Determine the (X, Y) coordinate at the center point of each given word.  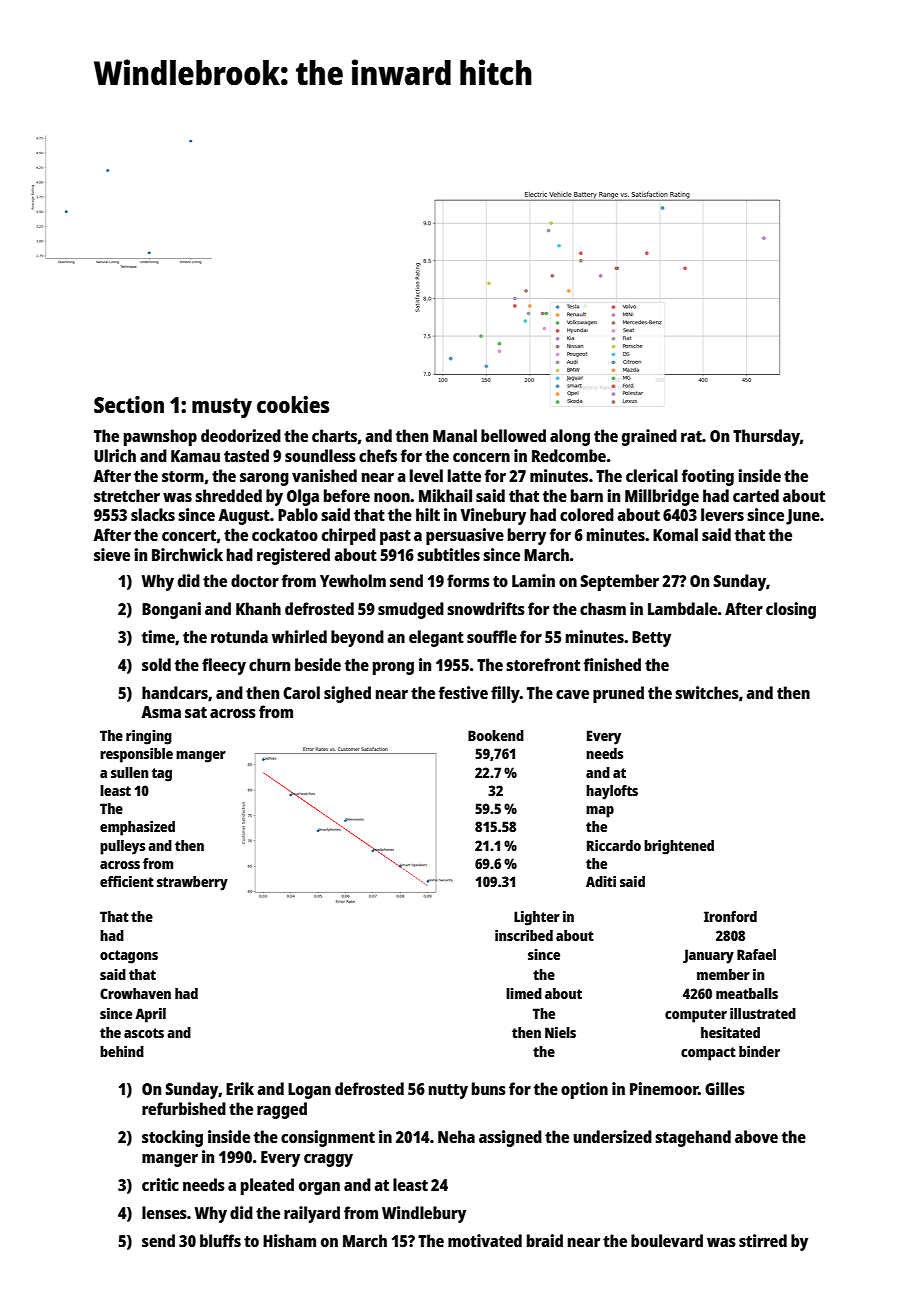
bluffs (220, 1240)
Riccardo (614, 845)
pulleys (122, 847)
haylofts (612, 792)
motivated (485, 1240)
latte (464, 475)
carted (756, 495)
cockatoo (285, 534)
